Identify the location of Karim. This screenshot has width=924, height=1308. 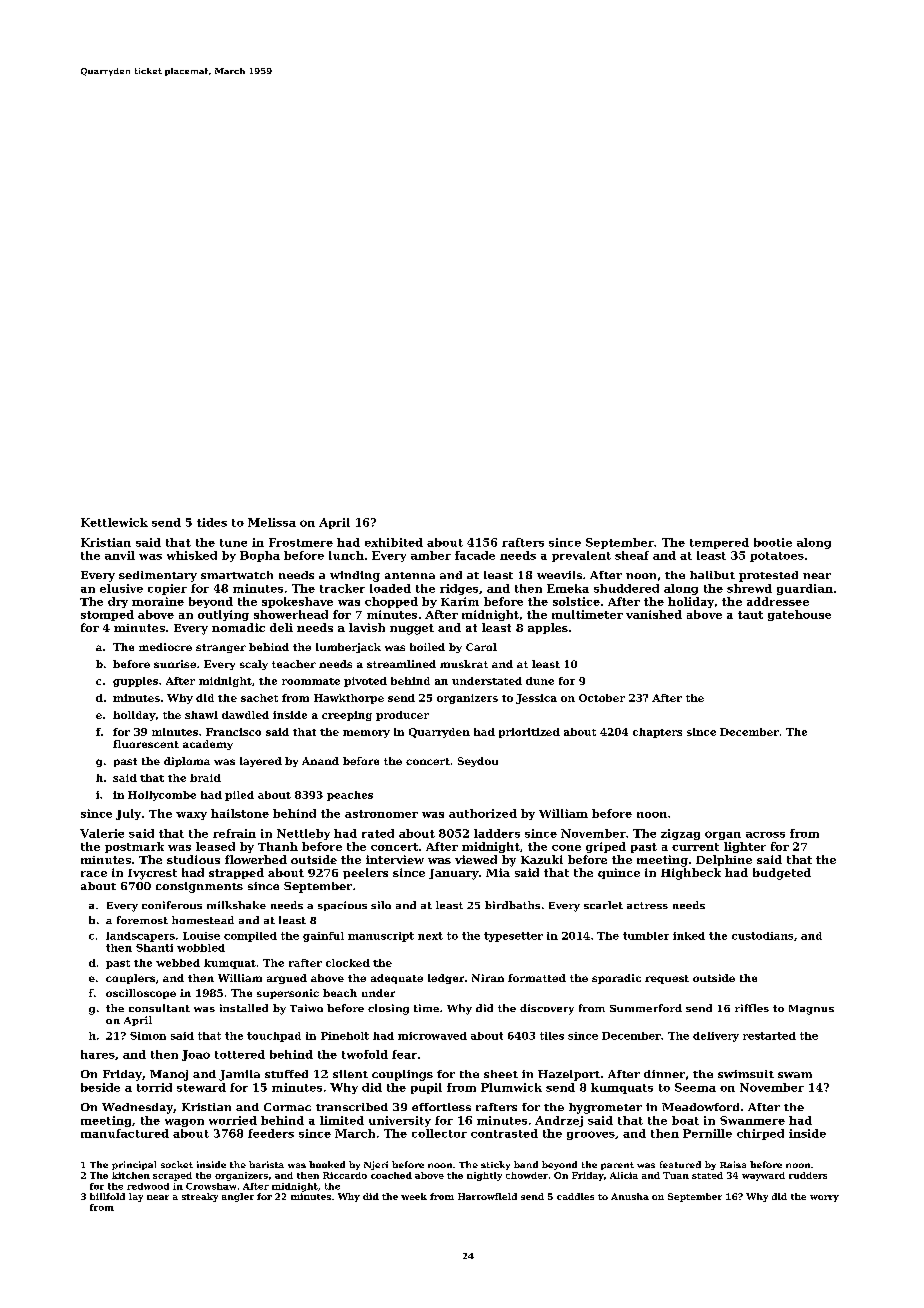
(460, 601).
